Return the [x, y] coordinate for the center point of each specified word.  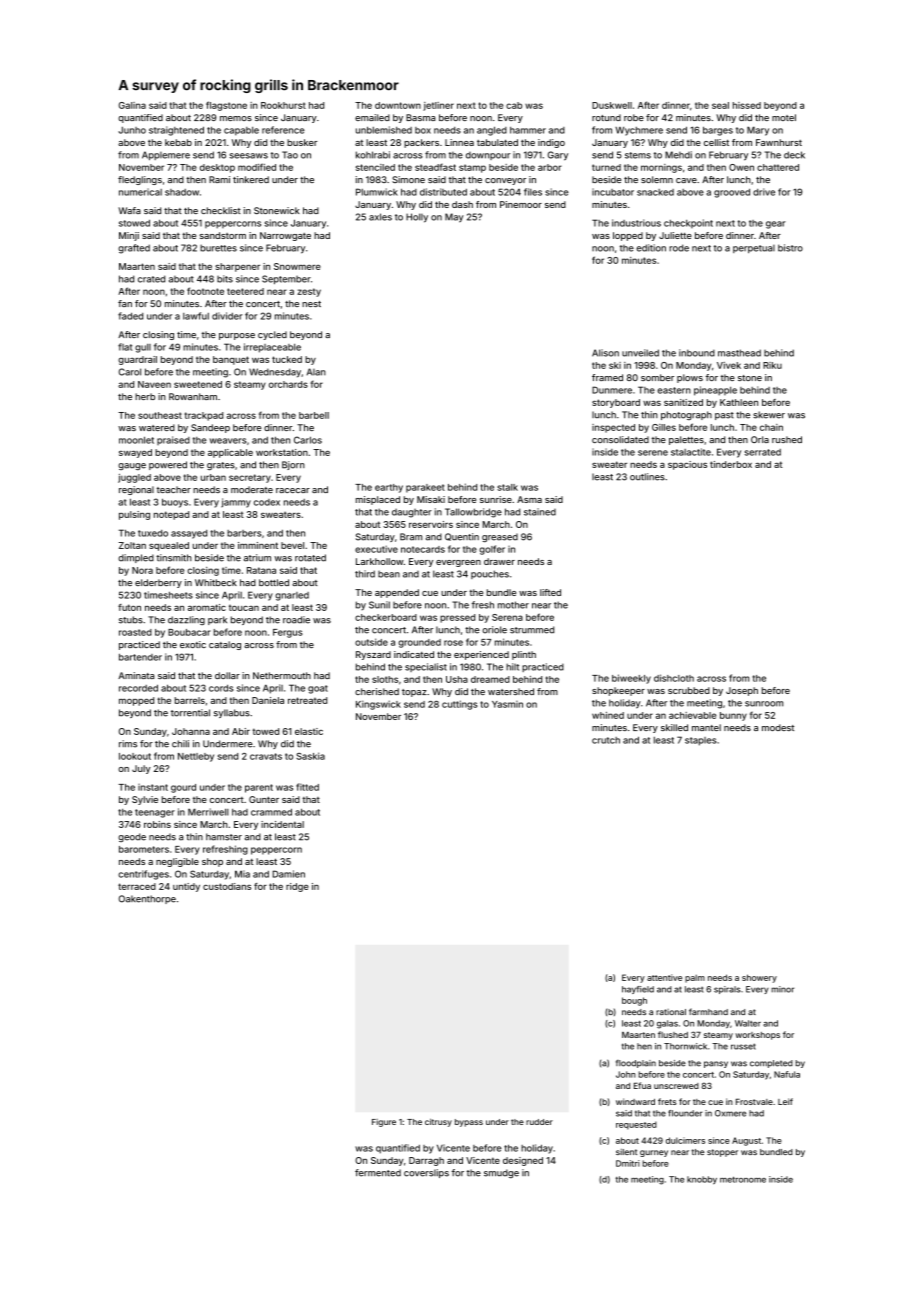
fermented [378, 1173]
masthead [739, 353]
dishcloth [674, 678]
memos [236, 118]
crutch [606, 740]
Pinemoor [521, 204]
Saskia [310, 756]
